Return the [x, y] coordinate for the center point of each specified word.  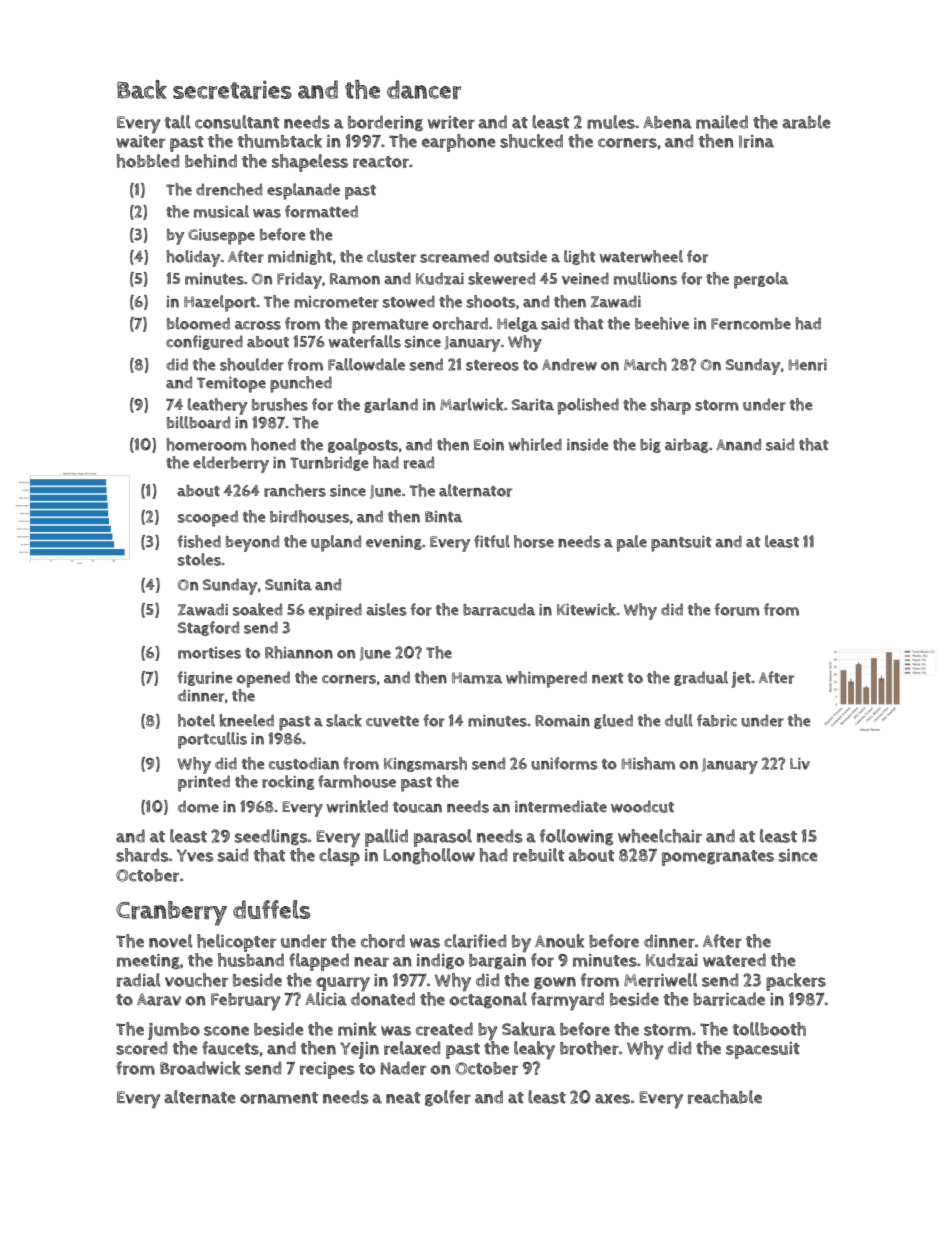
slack [344, 720]
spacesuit [763, 1050]
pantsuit [681, 544]
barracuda [499, 609]
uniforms [564, 763]
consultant [237, 122]
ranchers [295, 490]
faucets [230, 1048]
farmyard [567, 1001]
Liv [800, 764]
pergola [761, 280]
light [580, 257]
